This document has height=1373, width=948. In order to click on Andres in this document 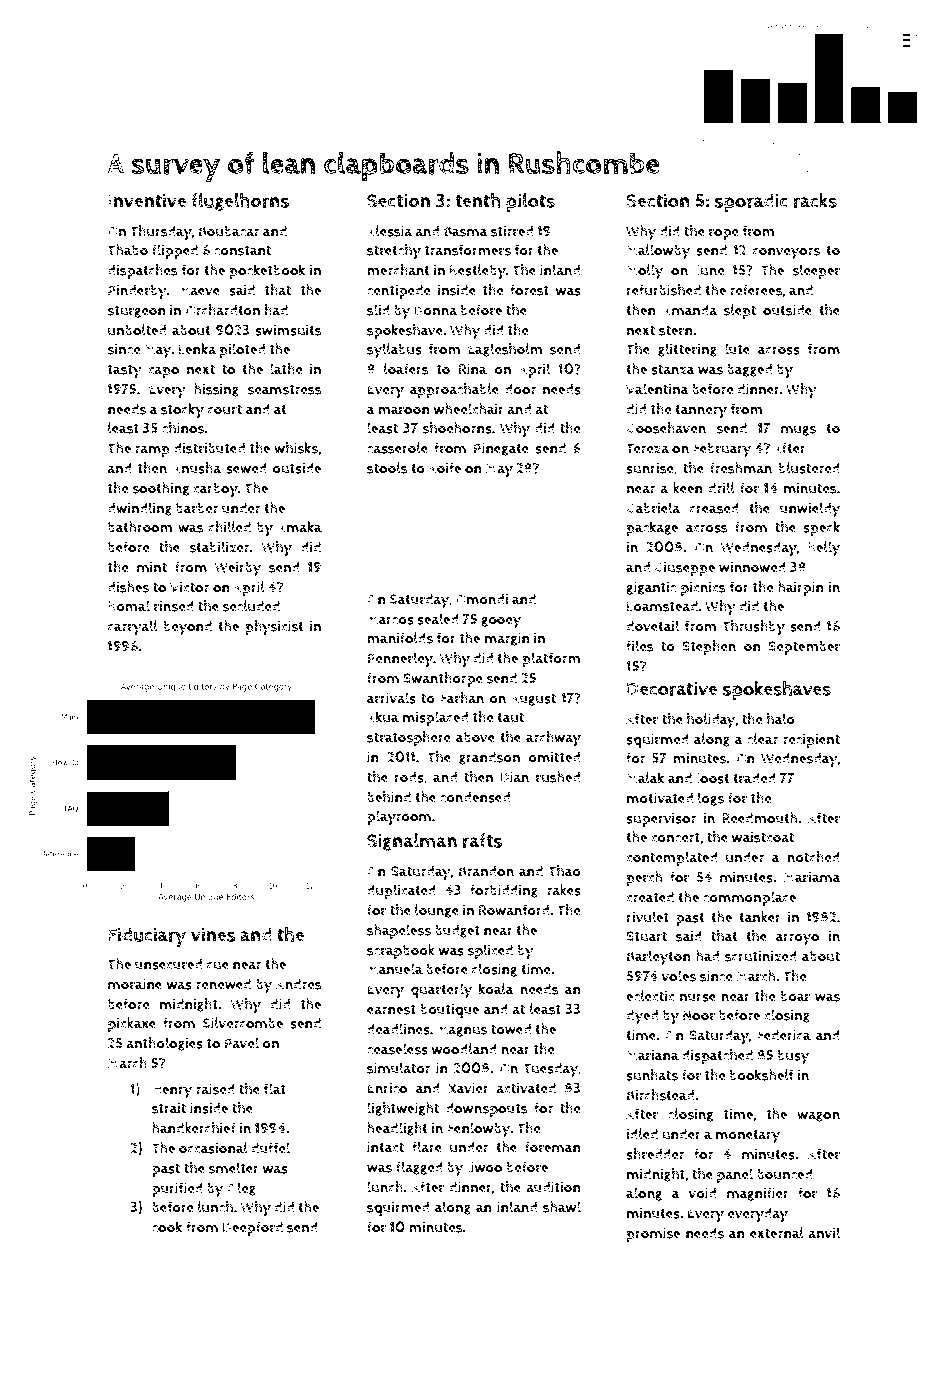, I will do `click(299, 984)`.
